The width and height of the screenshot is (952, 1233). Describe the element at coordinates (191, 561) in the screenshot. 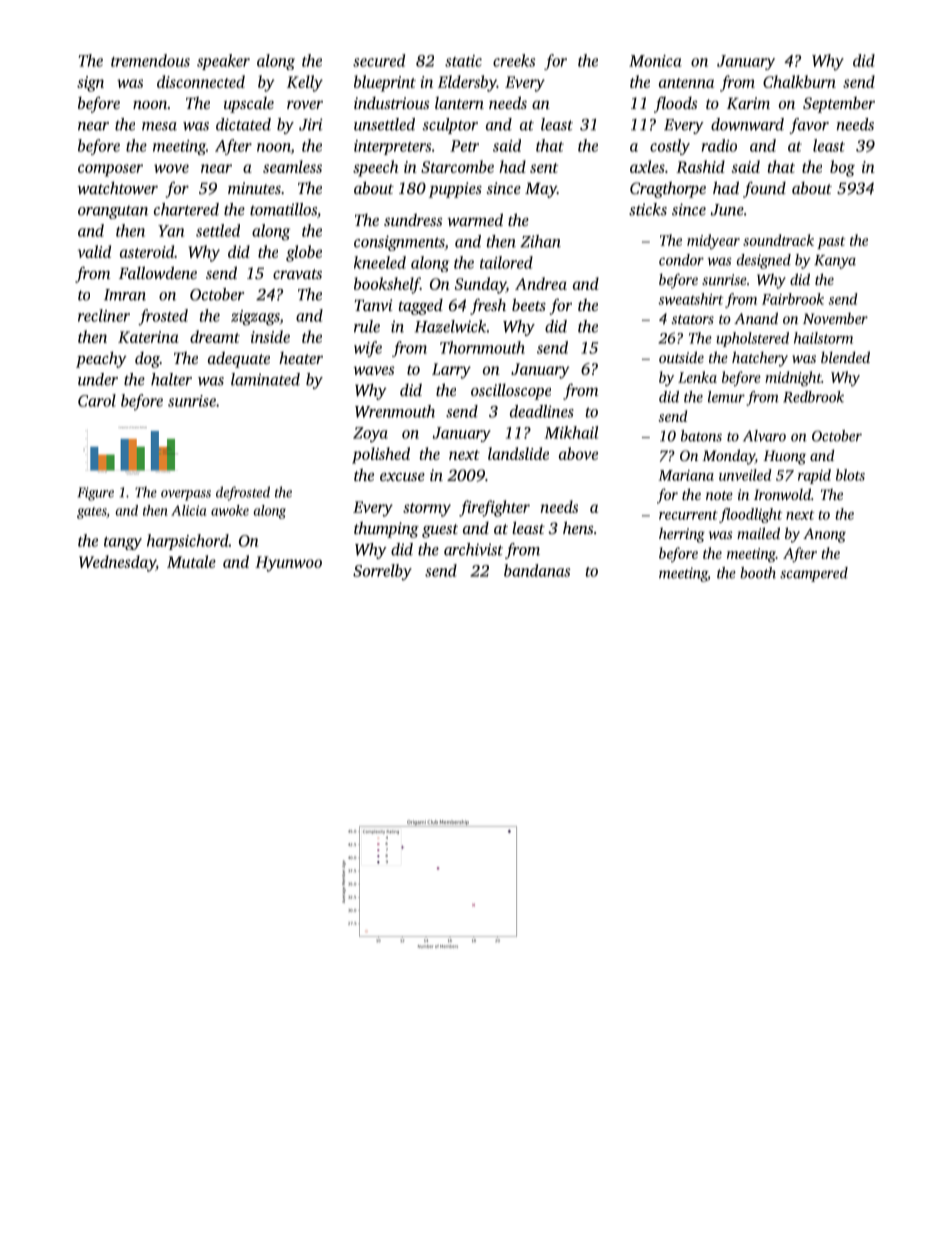

I see `Mutale` at that location.
